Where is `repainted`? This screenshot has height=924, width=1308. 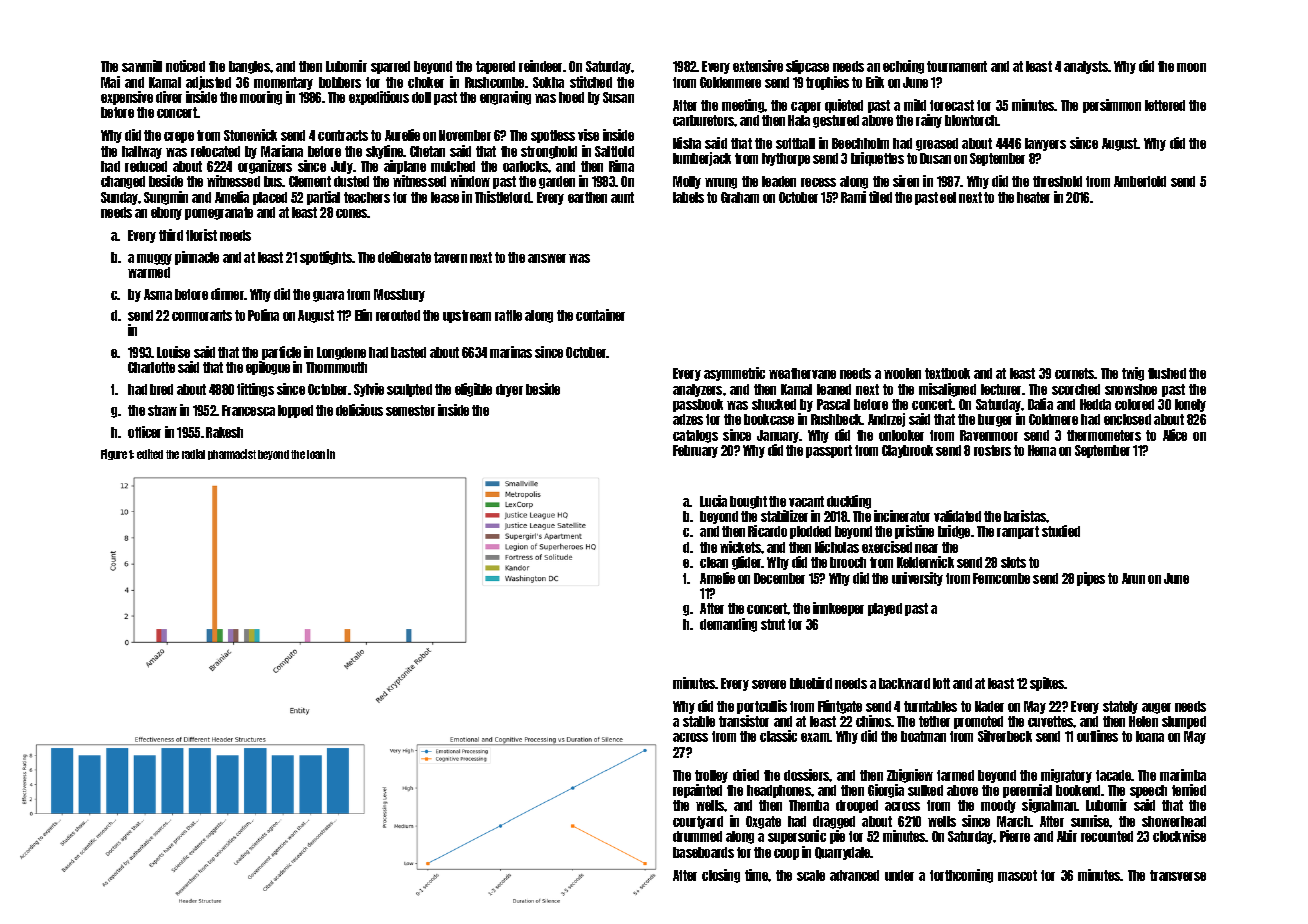 repainted is located at coordinates (697, 791).
